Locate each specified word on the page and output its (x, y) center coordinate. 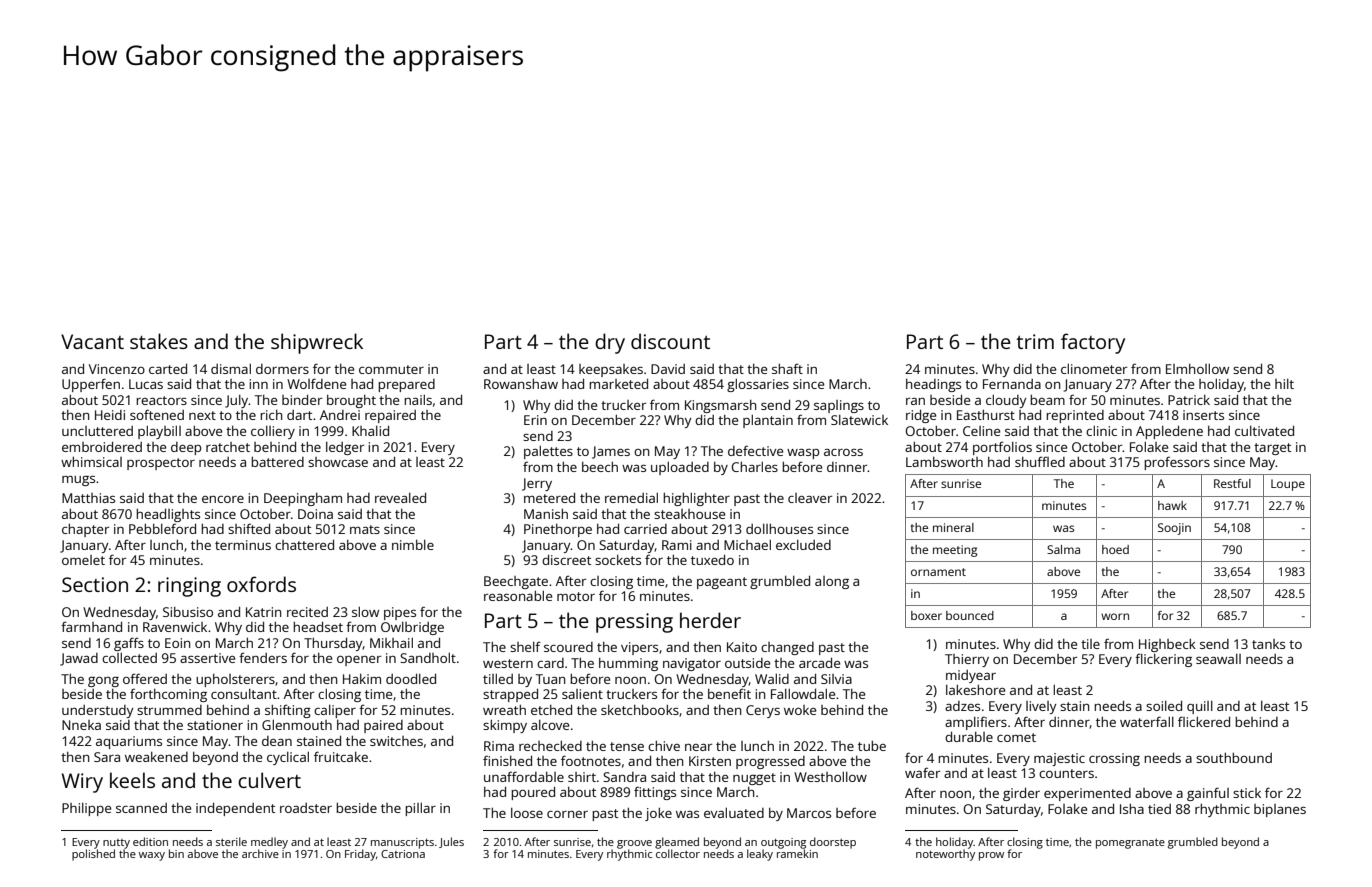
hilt (1284, 384)
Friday (360, 855)
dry (610, 343)
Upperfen (91, 385)
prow (991, 856)
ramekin (797, 853)
